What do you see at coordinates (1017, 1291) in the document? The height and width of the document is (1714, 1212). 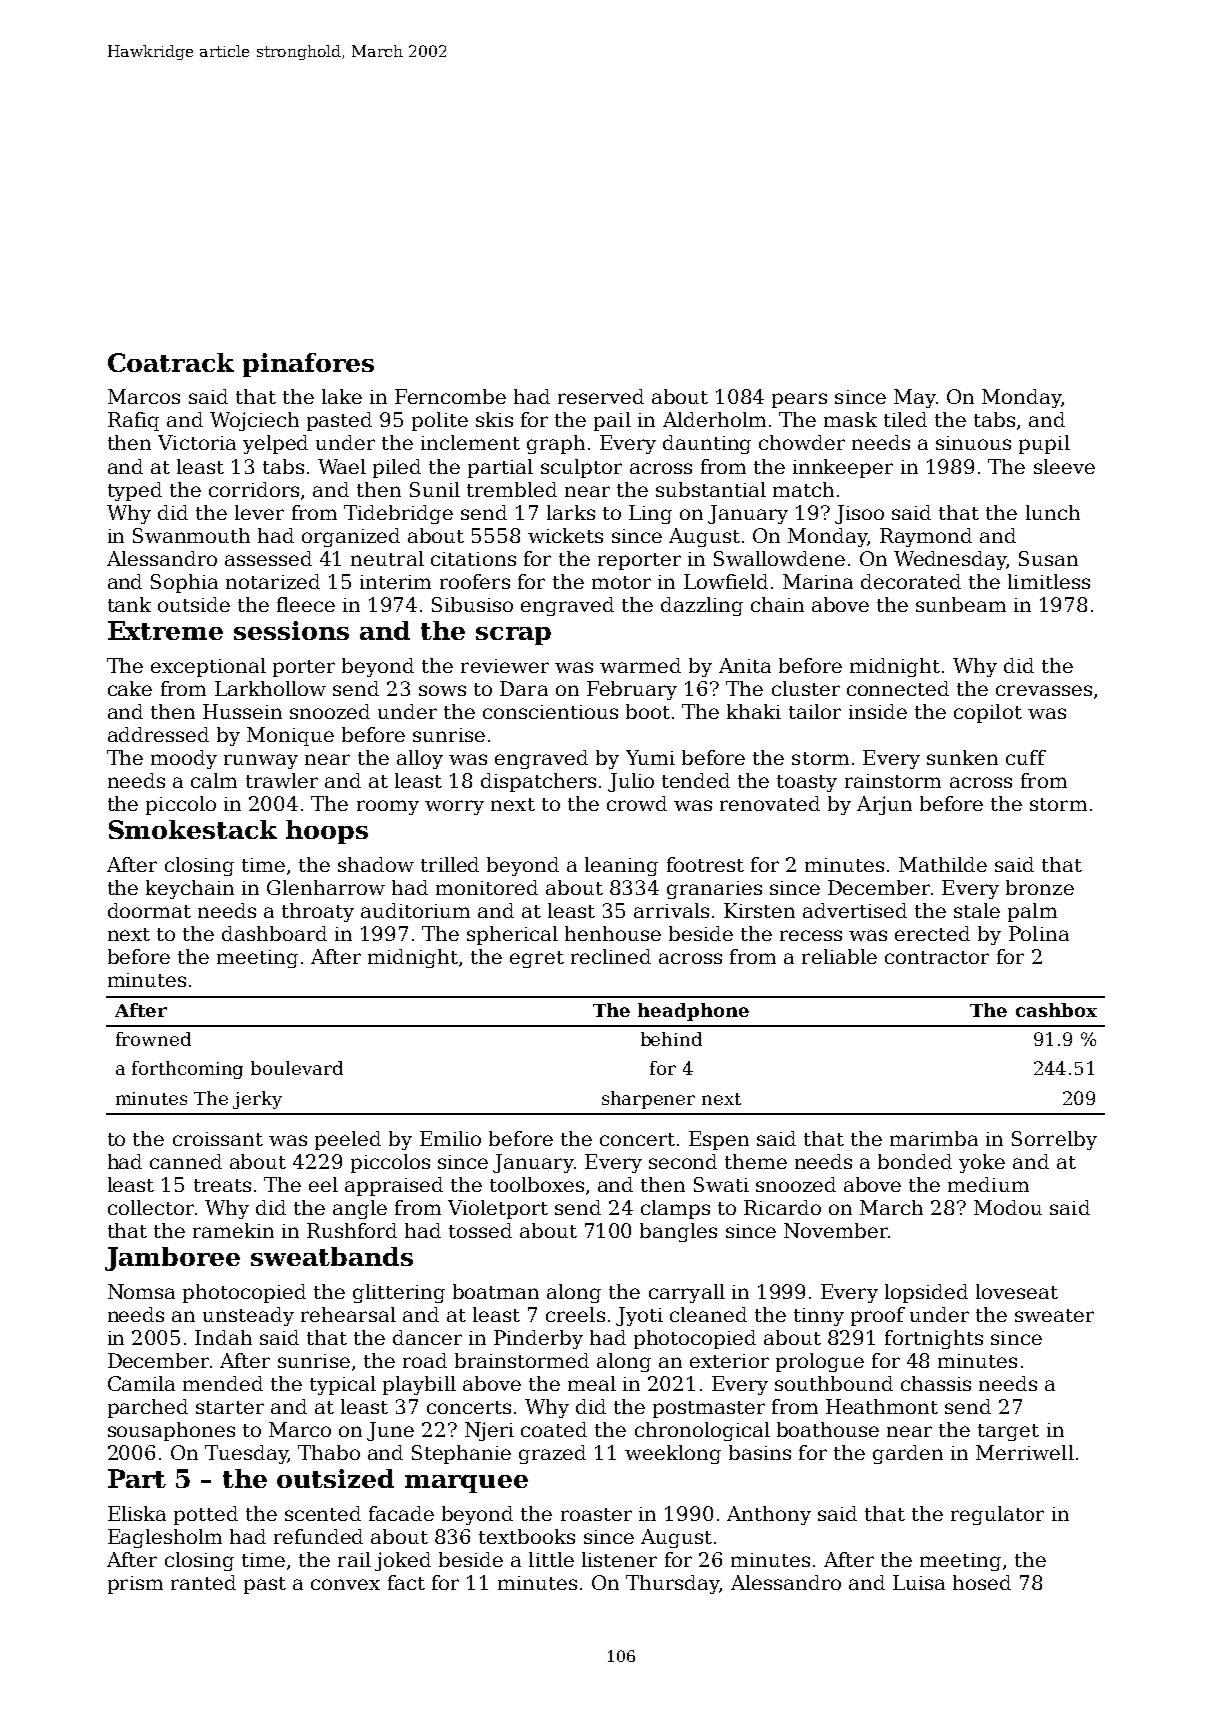 I see `loveseat` at bounding box center [1017, 1291].
